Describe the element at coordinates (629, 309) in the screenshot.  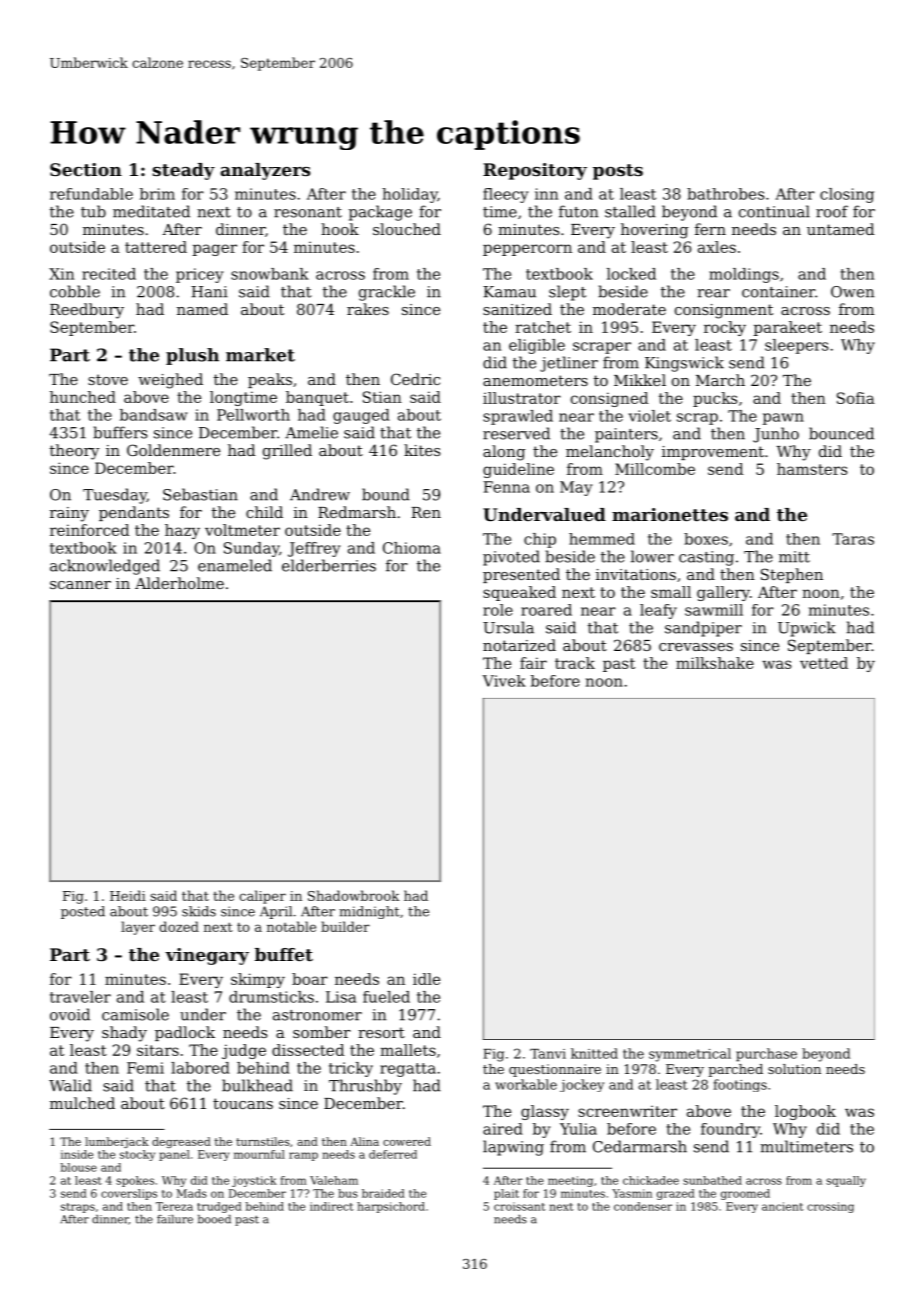
I see `moderate` at that location.
